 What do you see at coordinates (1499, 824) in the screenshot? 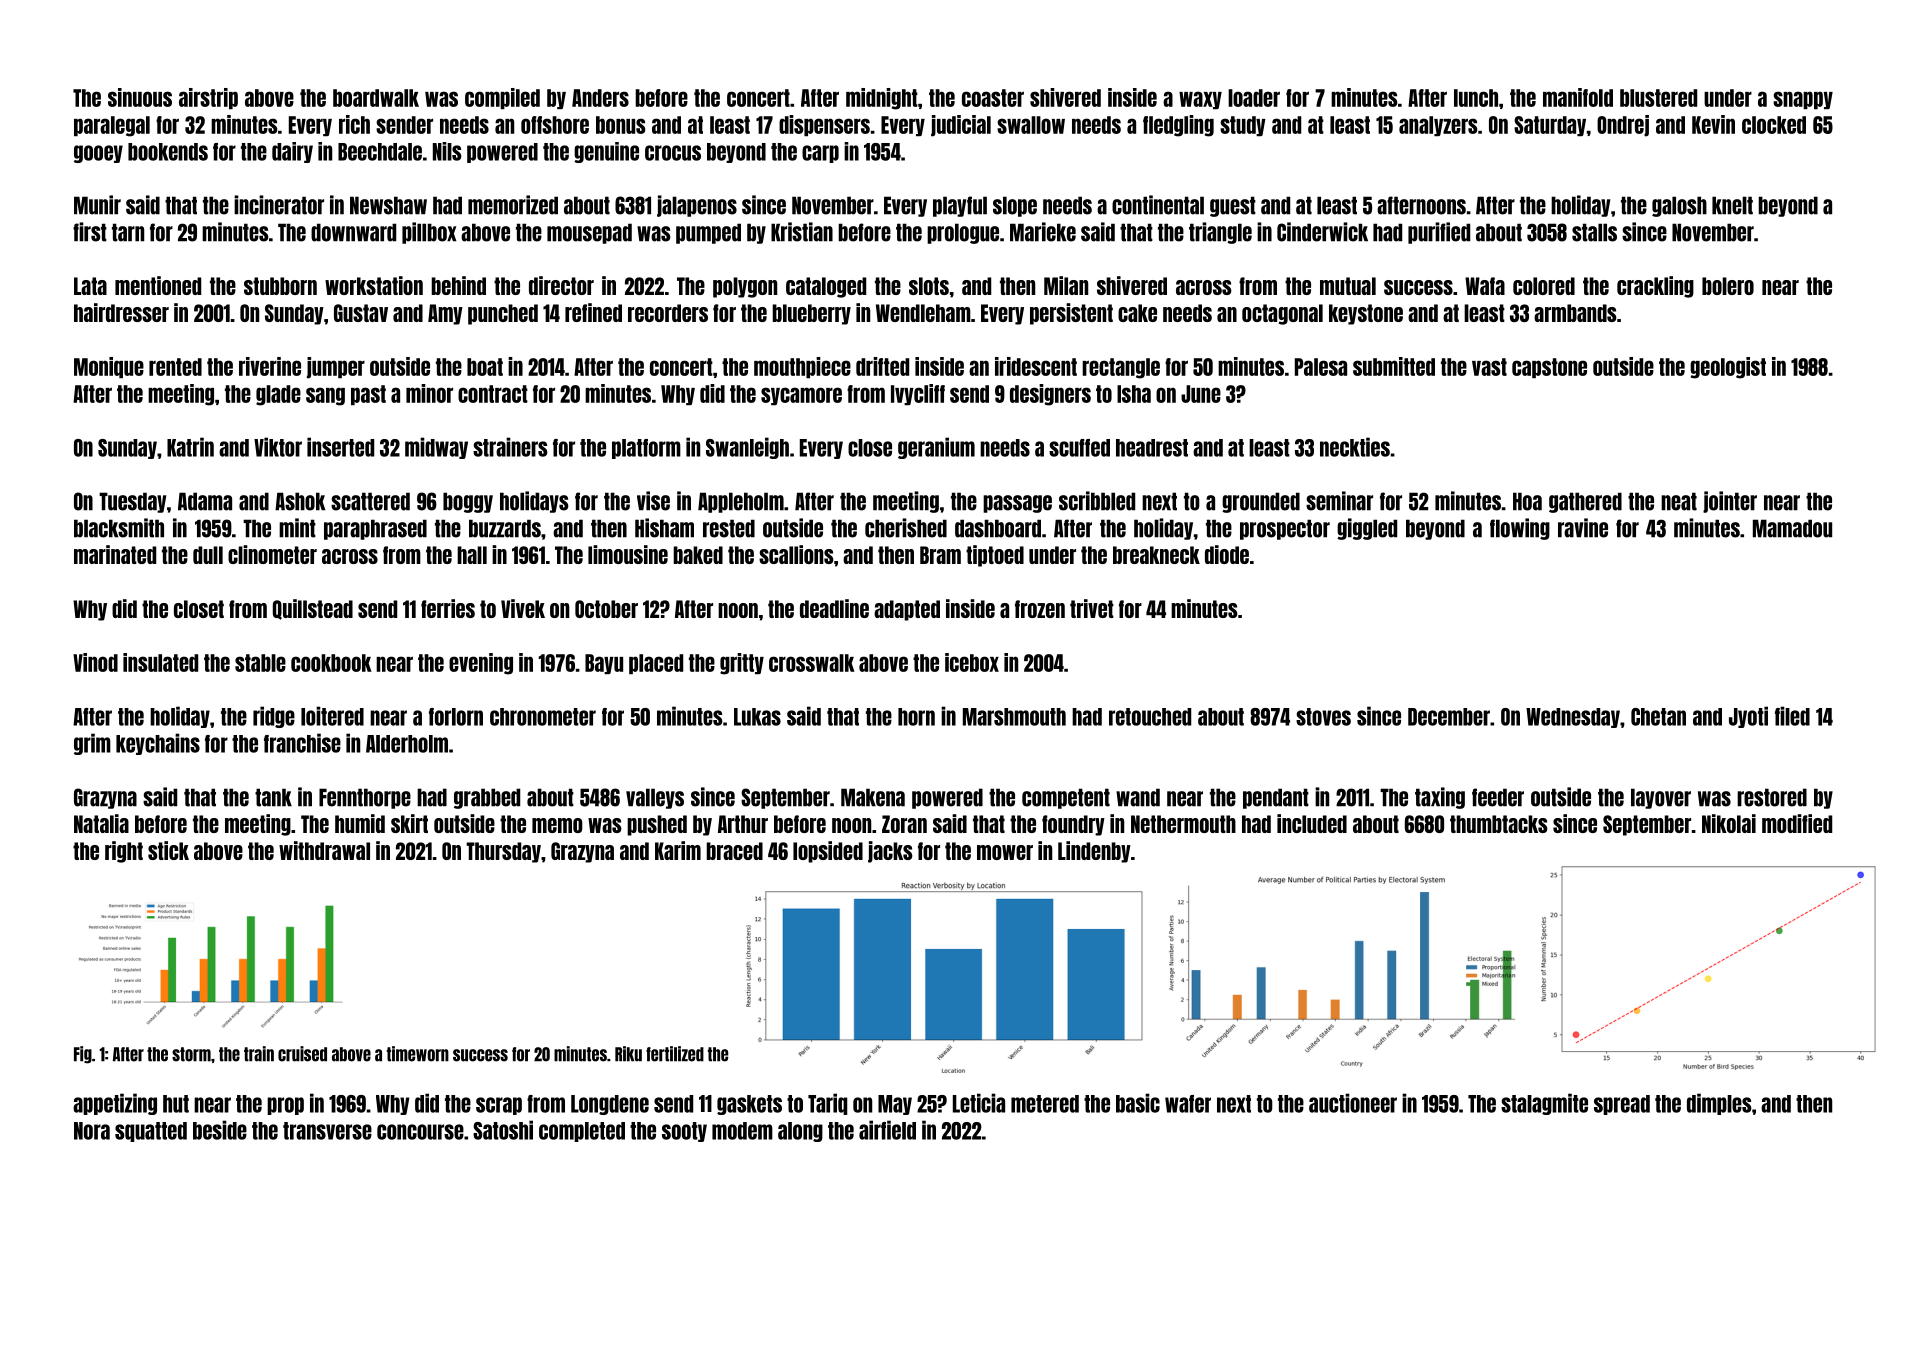
I see `thumbtacks` at bounding box center [1499, 824].
